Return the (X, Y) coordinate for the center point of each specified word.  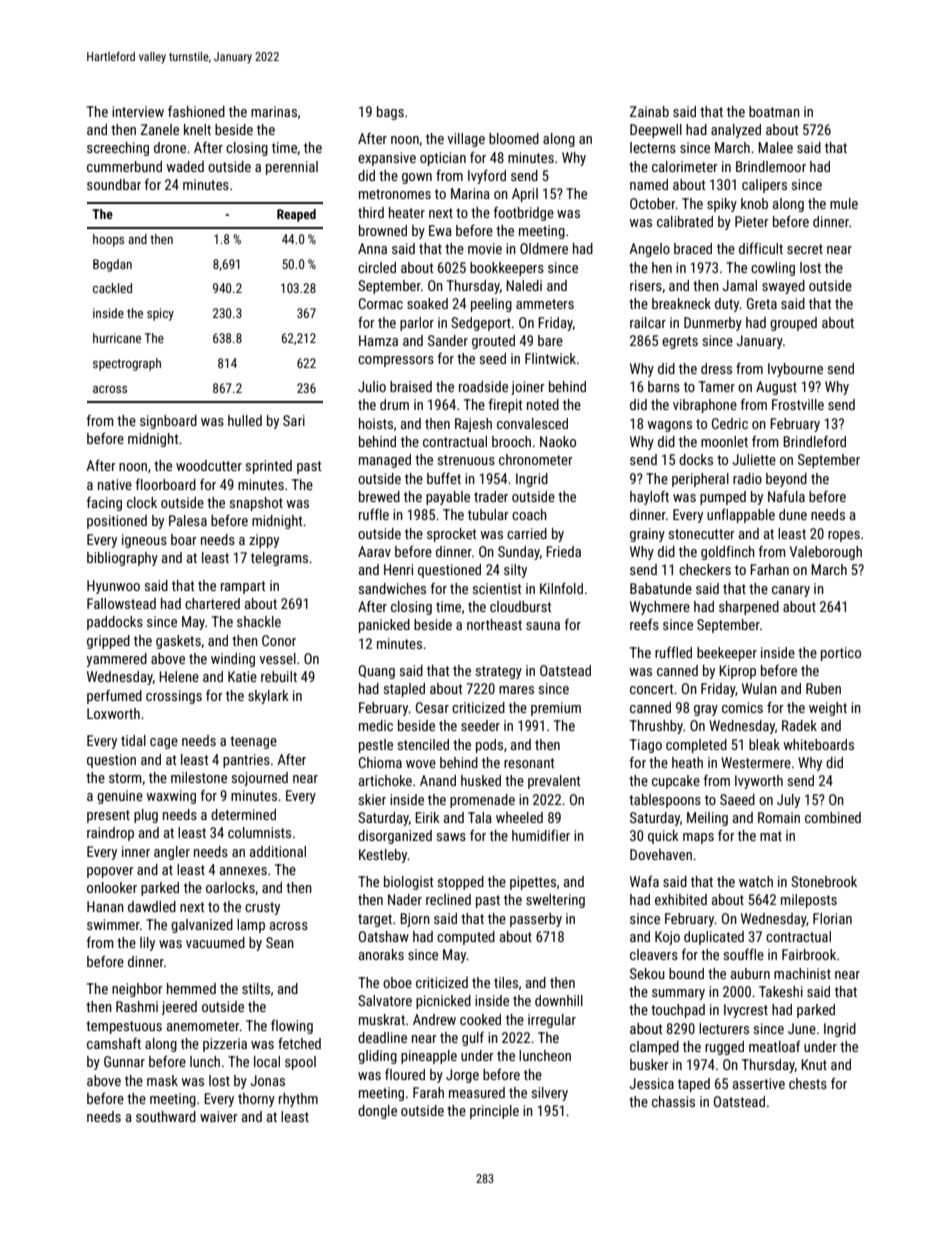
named (649, 184)
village (466, 140)
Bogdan (112, 265)
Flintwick (550, 358)
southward (166, 1116)
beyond (786, 480)
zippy (264, 541)
